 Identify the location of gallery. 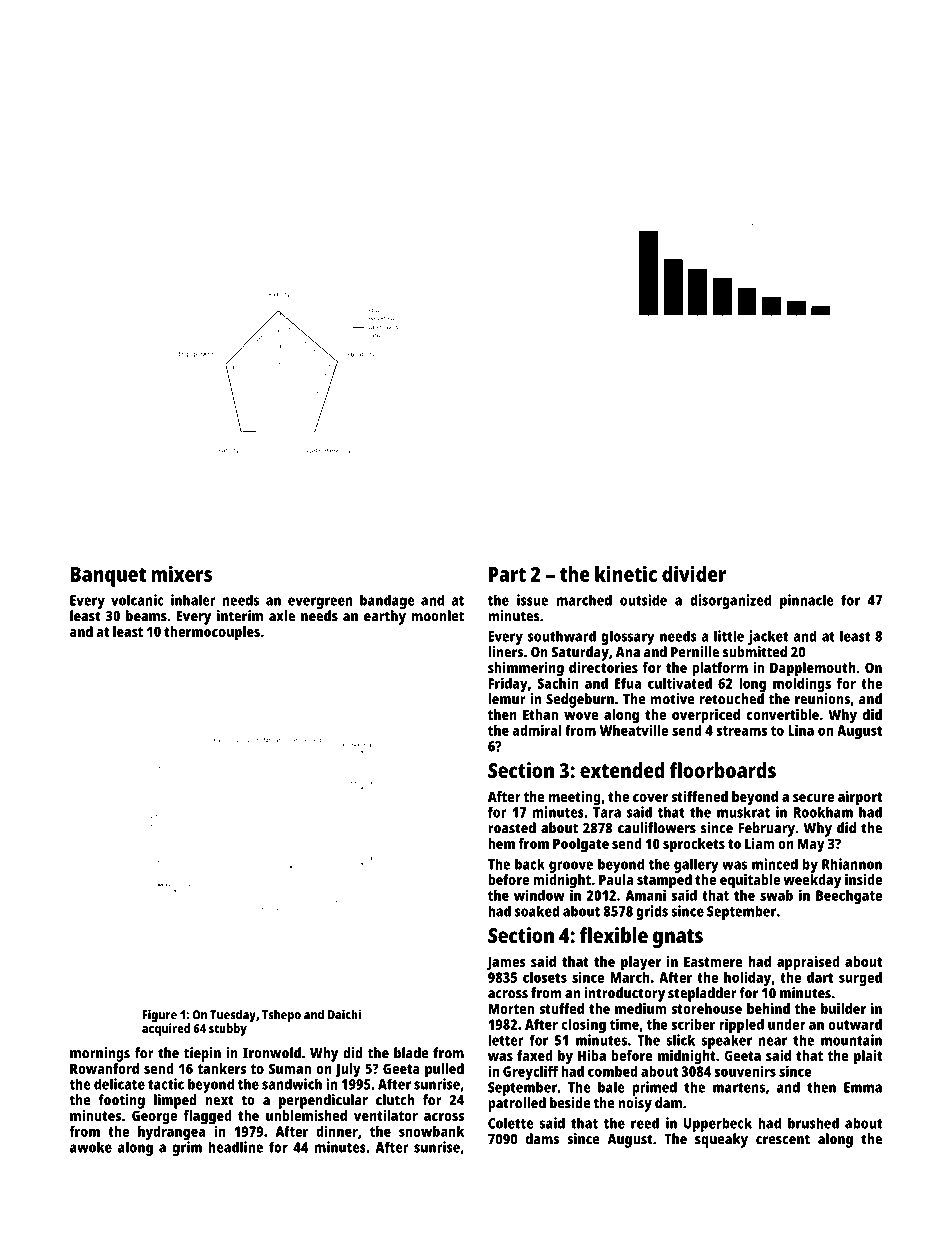
(696, 865).
